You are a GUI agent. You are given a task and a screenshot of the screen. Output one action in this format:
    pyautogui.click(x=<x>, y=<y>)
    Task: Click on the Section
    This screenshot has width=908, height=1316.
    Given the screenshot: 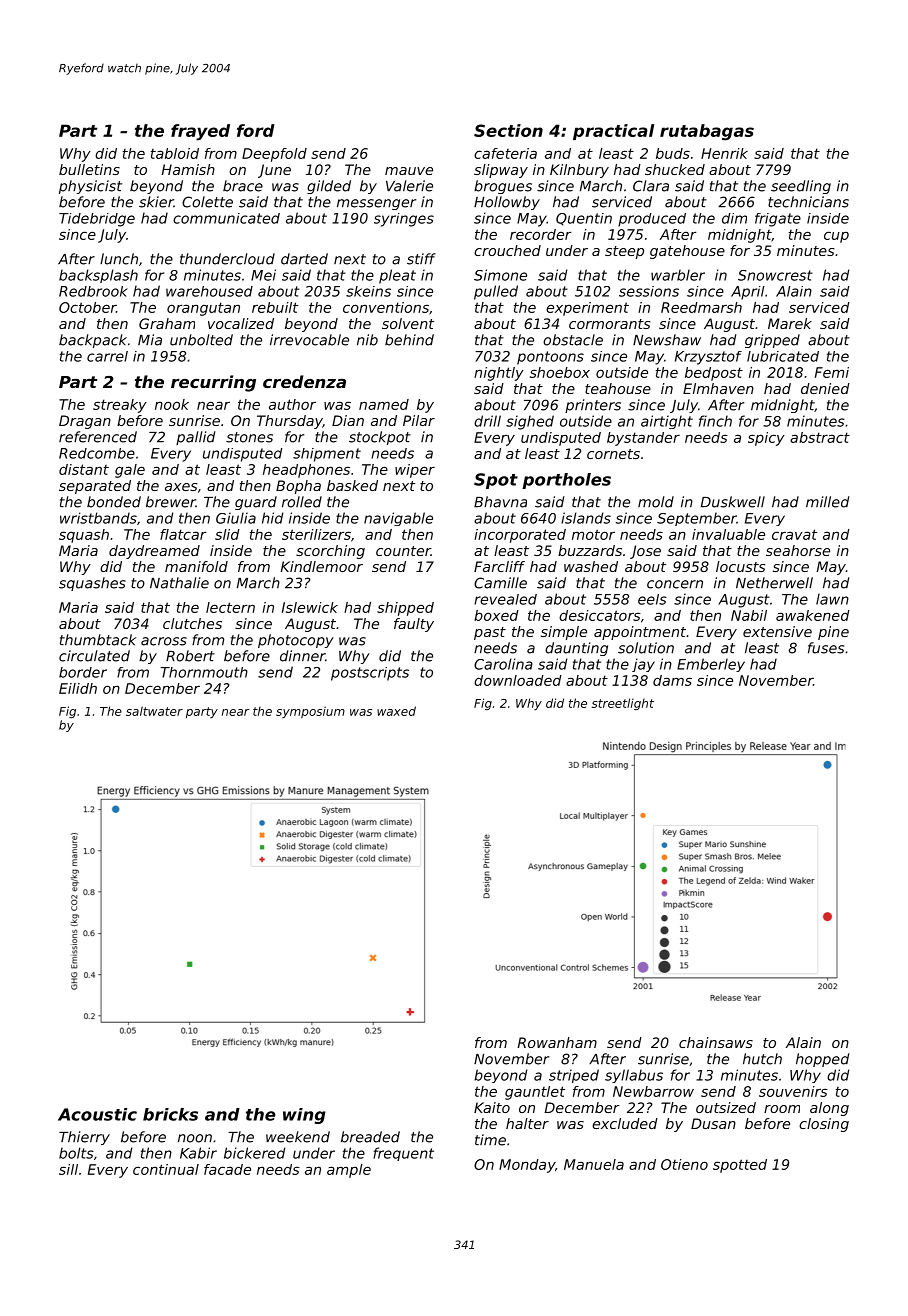 What is the action you would take?
    pyautogui.click(x=508, y=130)
